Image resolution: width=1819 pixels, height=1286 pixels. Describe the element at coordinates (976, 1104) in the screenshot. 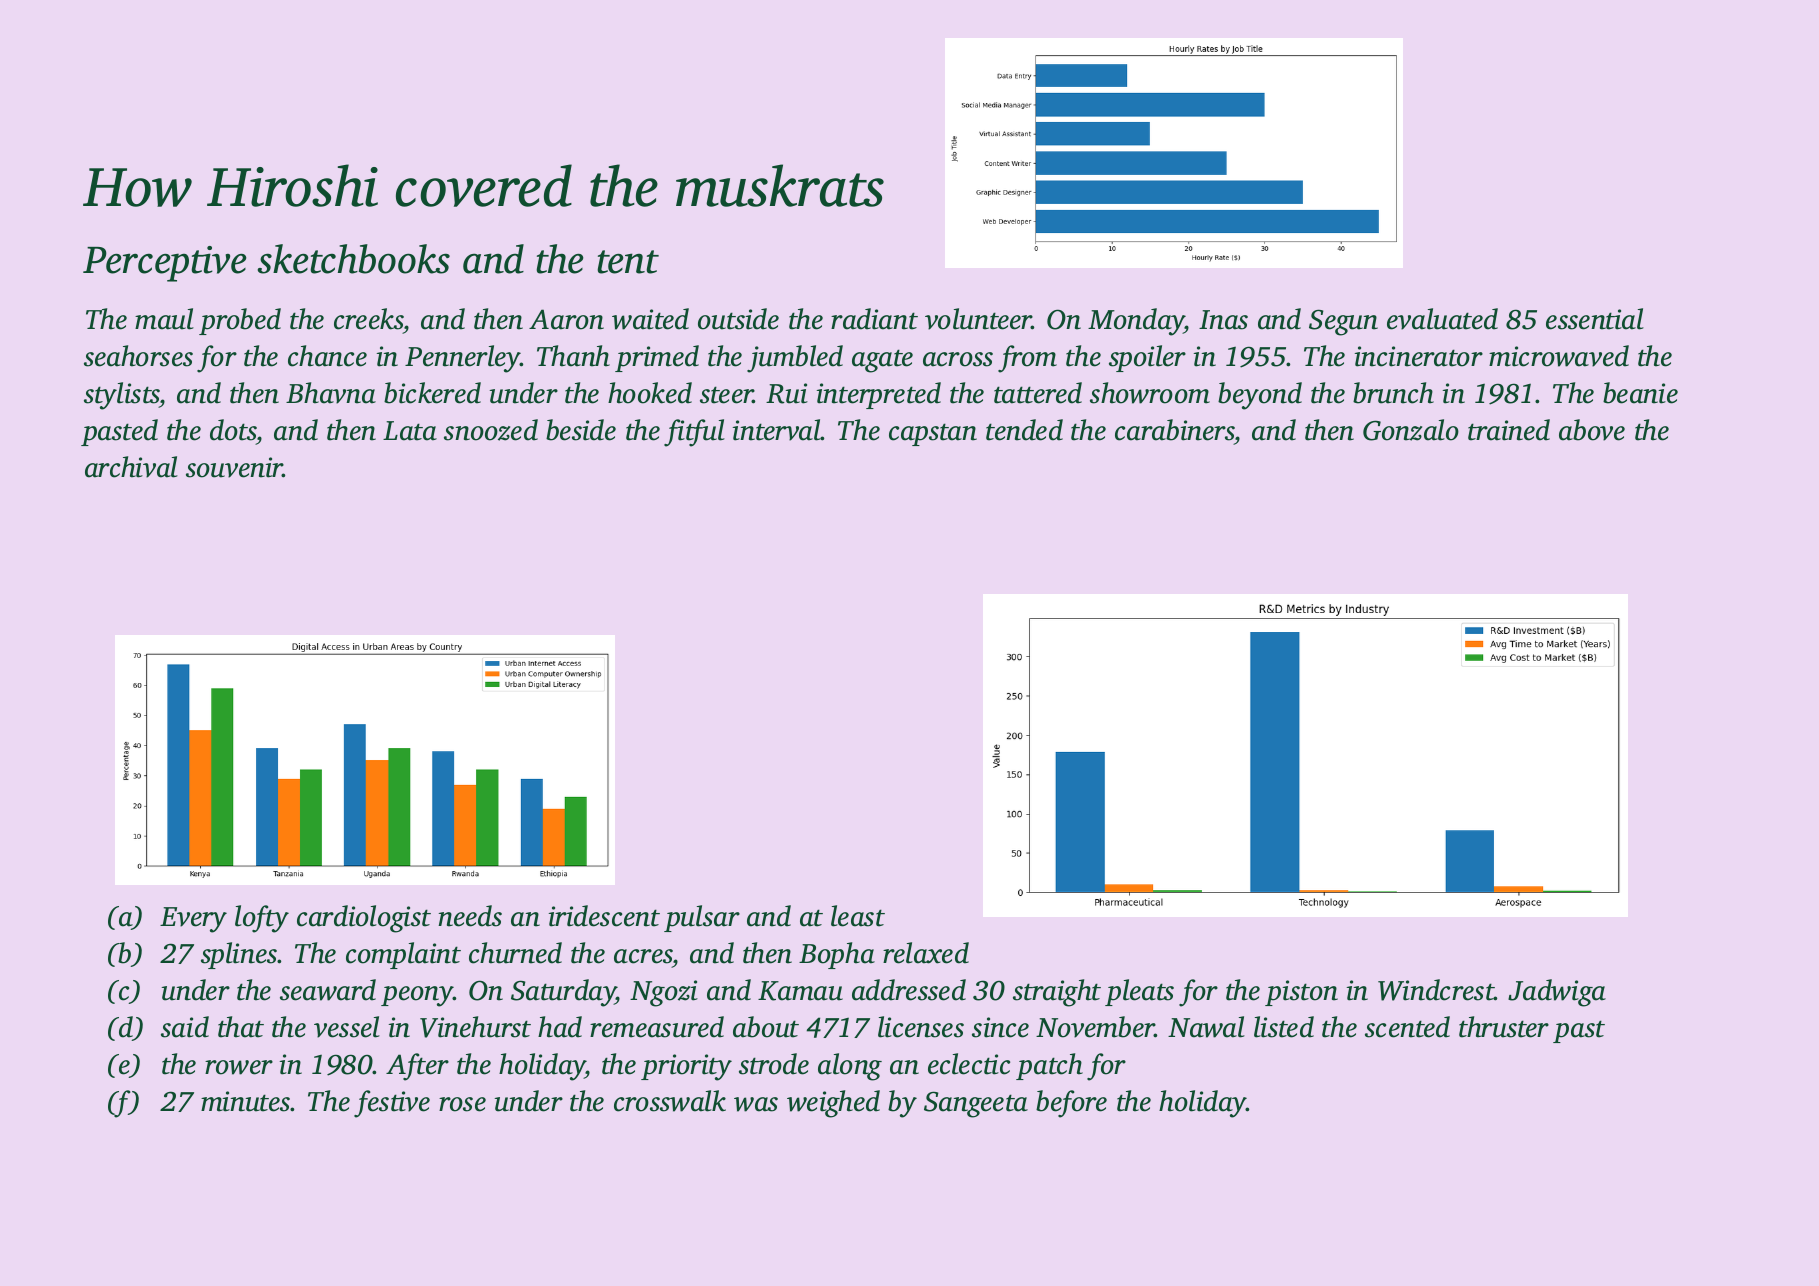

I see `Sangeeta` at that location.
